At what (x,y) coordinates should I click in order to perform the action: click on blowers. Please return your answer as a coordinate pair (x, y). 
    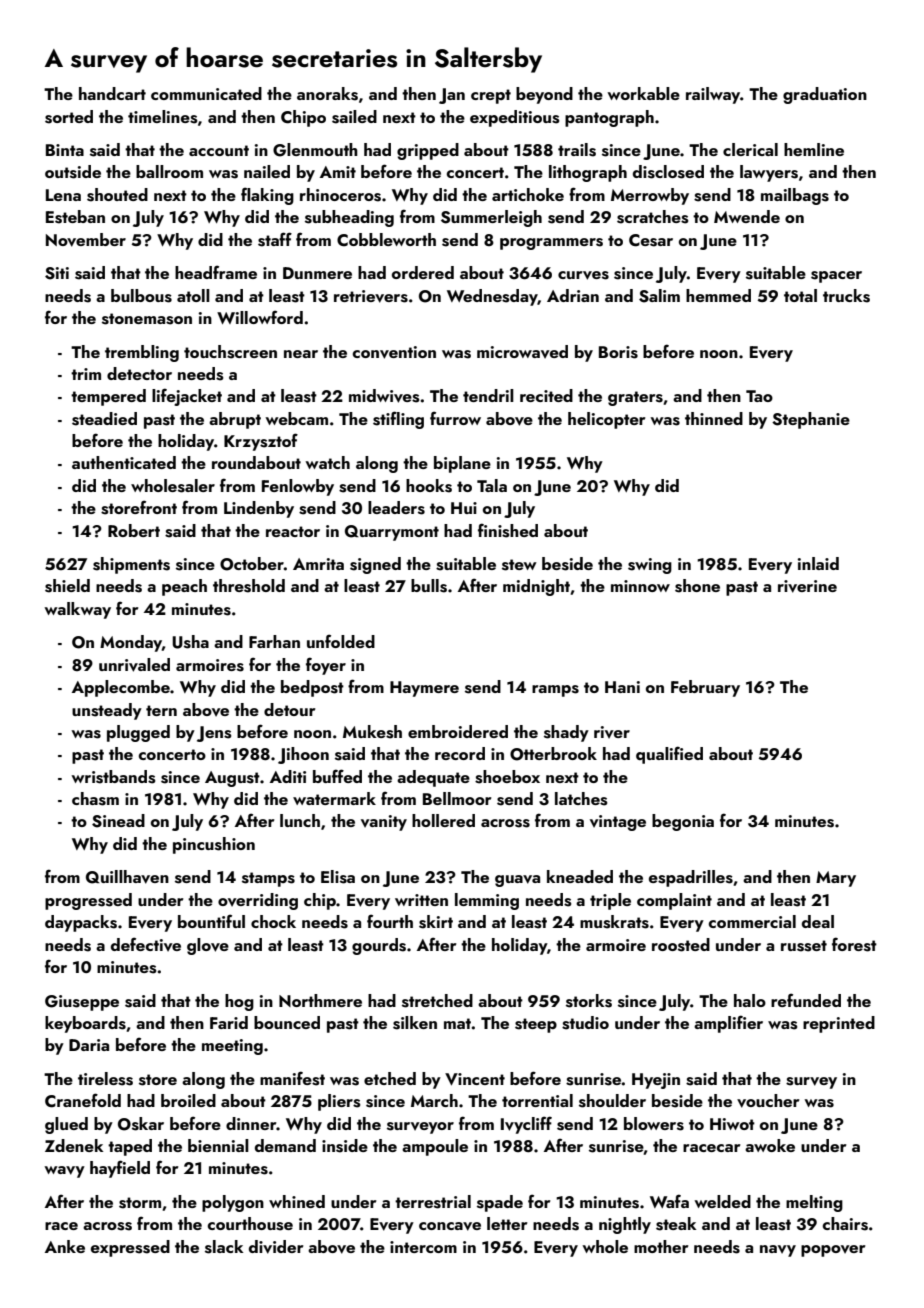
    Looking at the image, I should click on (654, 1124).
